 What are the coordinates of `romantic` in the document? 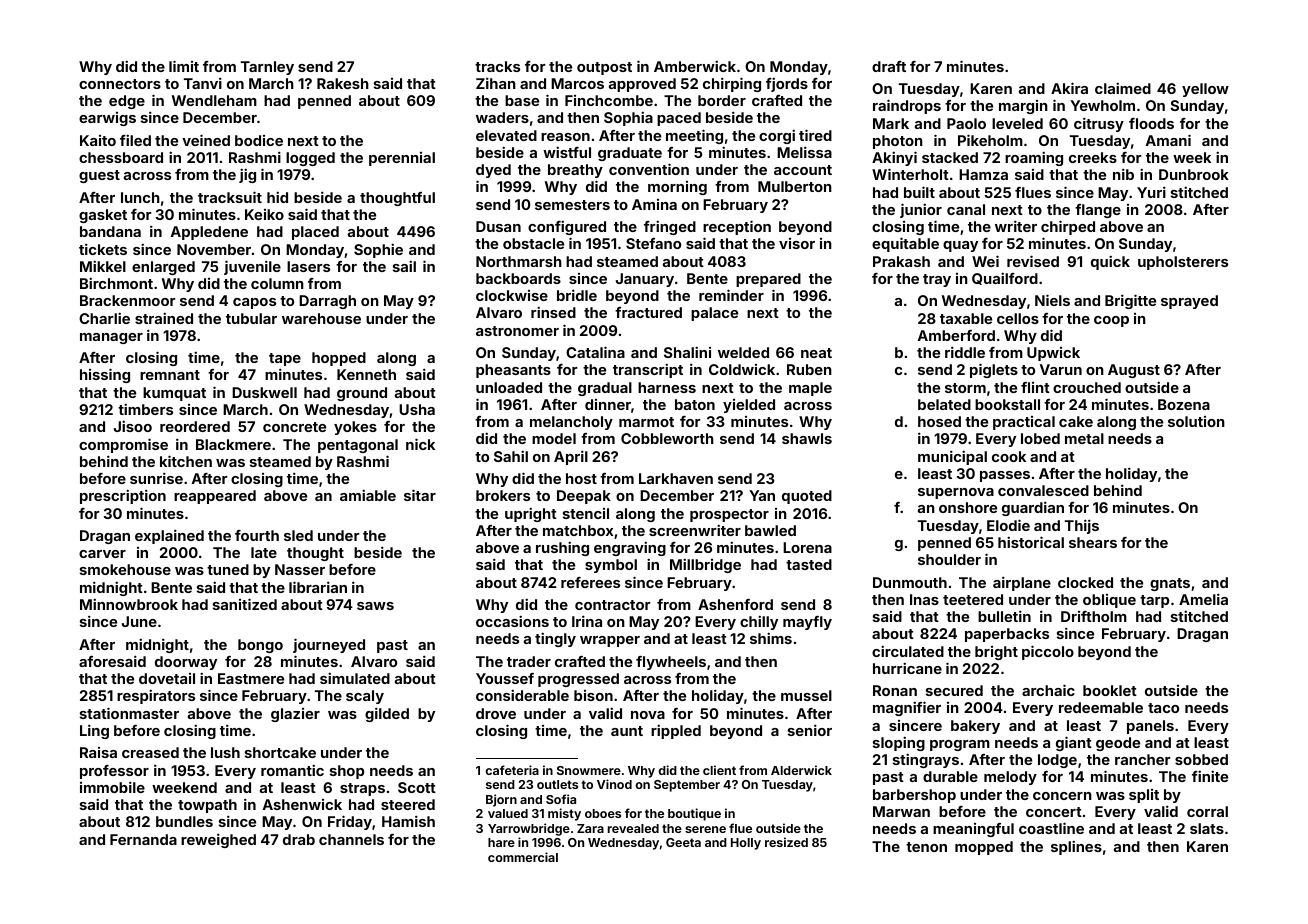 It's located at (292, 770).
